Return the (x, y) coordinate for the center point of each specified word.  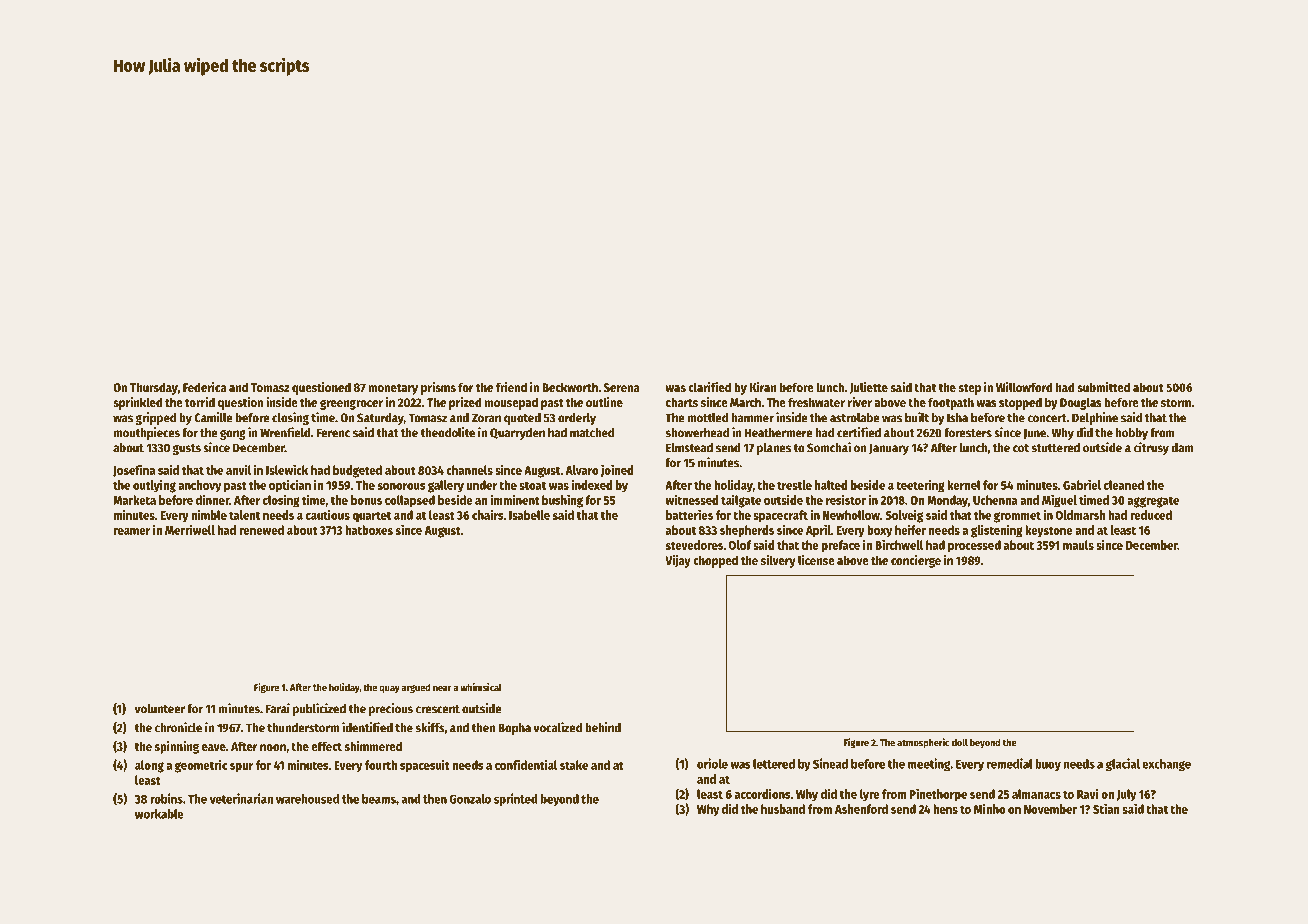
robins (166, 798)
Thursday (154, 388)
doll (960, 742)
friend (511, 387)
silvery (778, 561)
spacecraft (780, 516)
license (816, 560)
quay (389, 689)
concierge (916, 561)
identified (367, 727)
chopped (715, 561)
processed (974, 546)
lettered (774, 764)
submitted (1103, 387)
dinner (212, 499)
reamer (132, 531)
